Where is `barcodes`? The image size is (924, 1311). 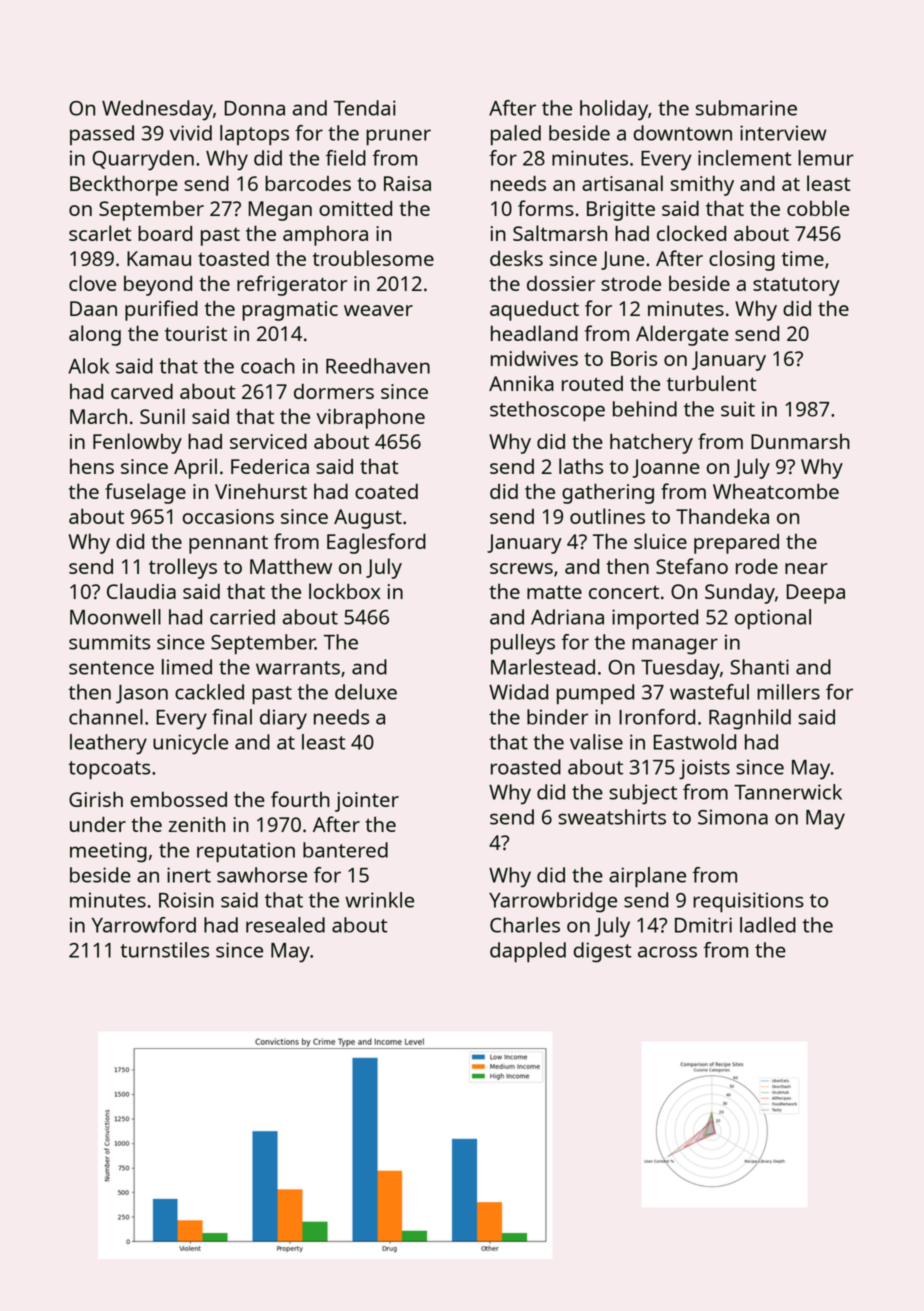 barcodes is located at coordinates (308, 183).
